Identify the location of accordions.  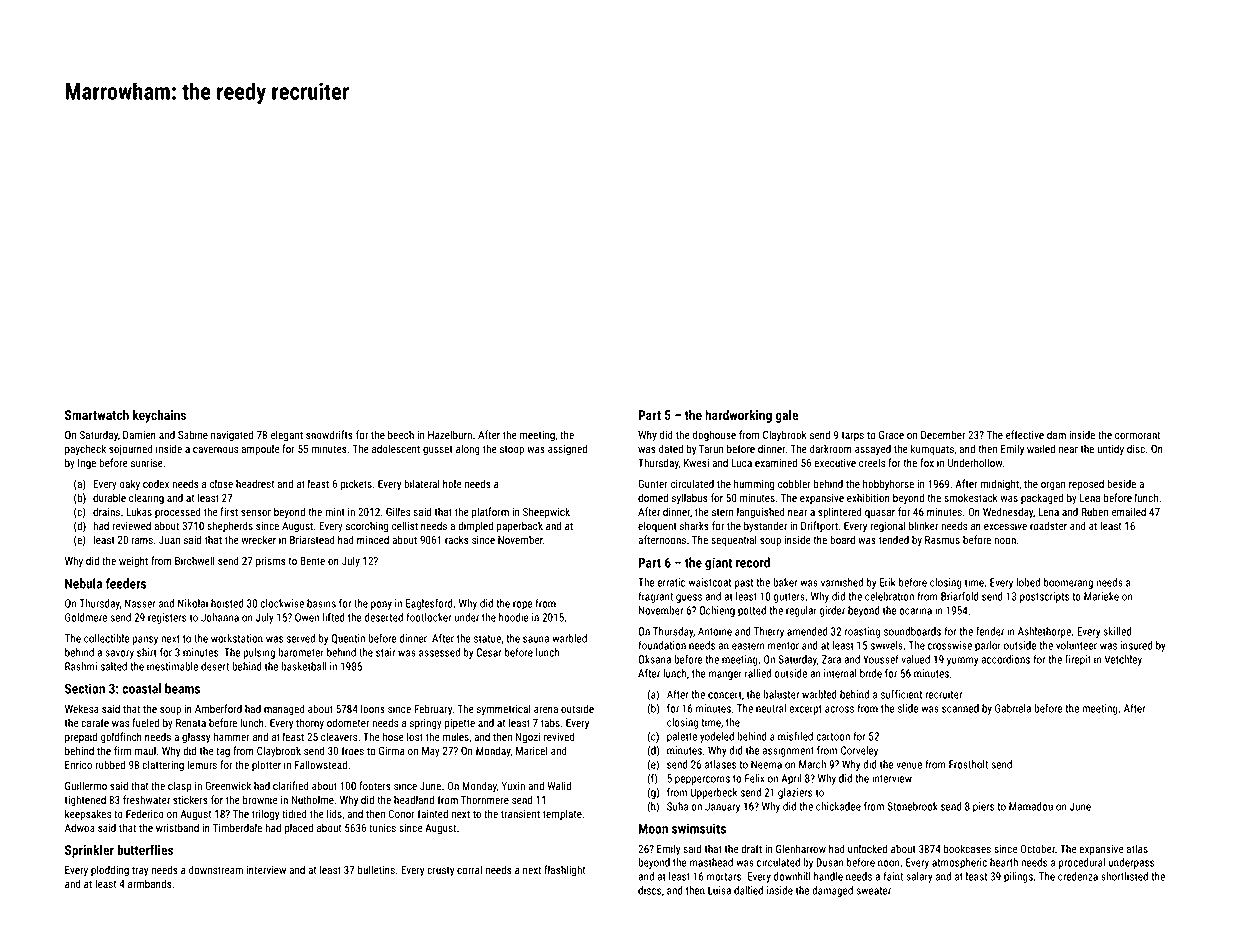
(1005, 659).
